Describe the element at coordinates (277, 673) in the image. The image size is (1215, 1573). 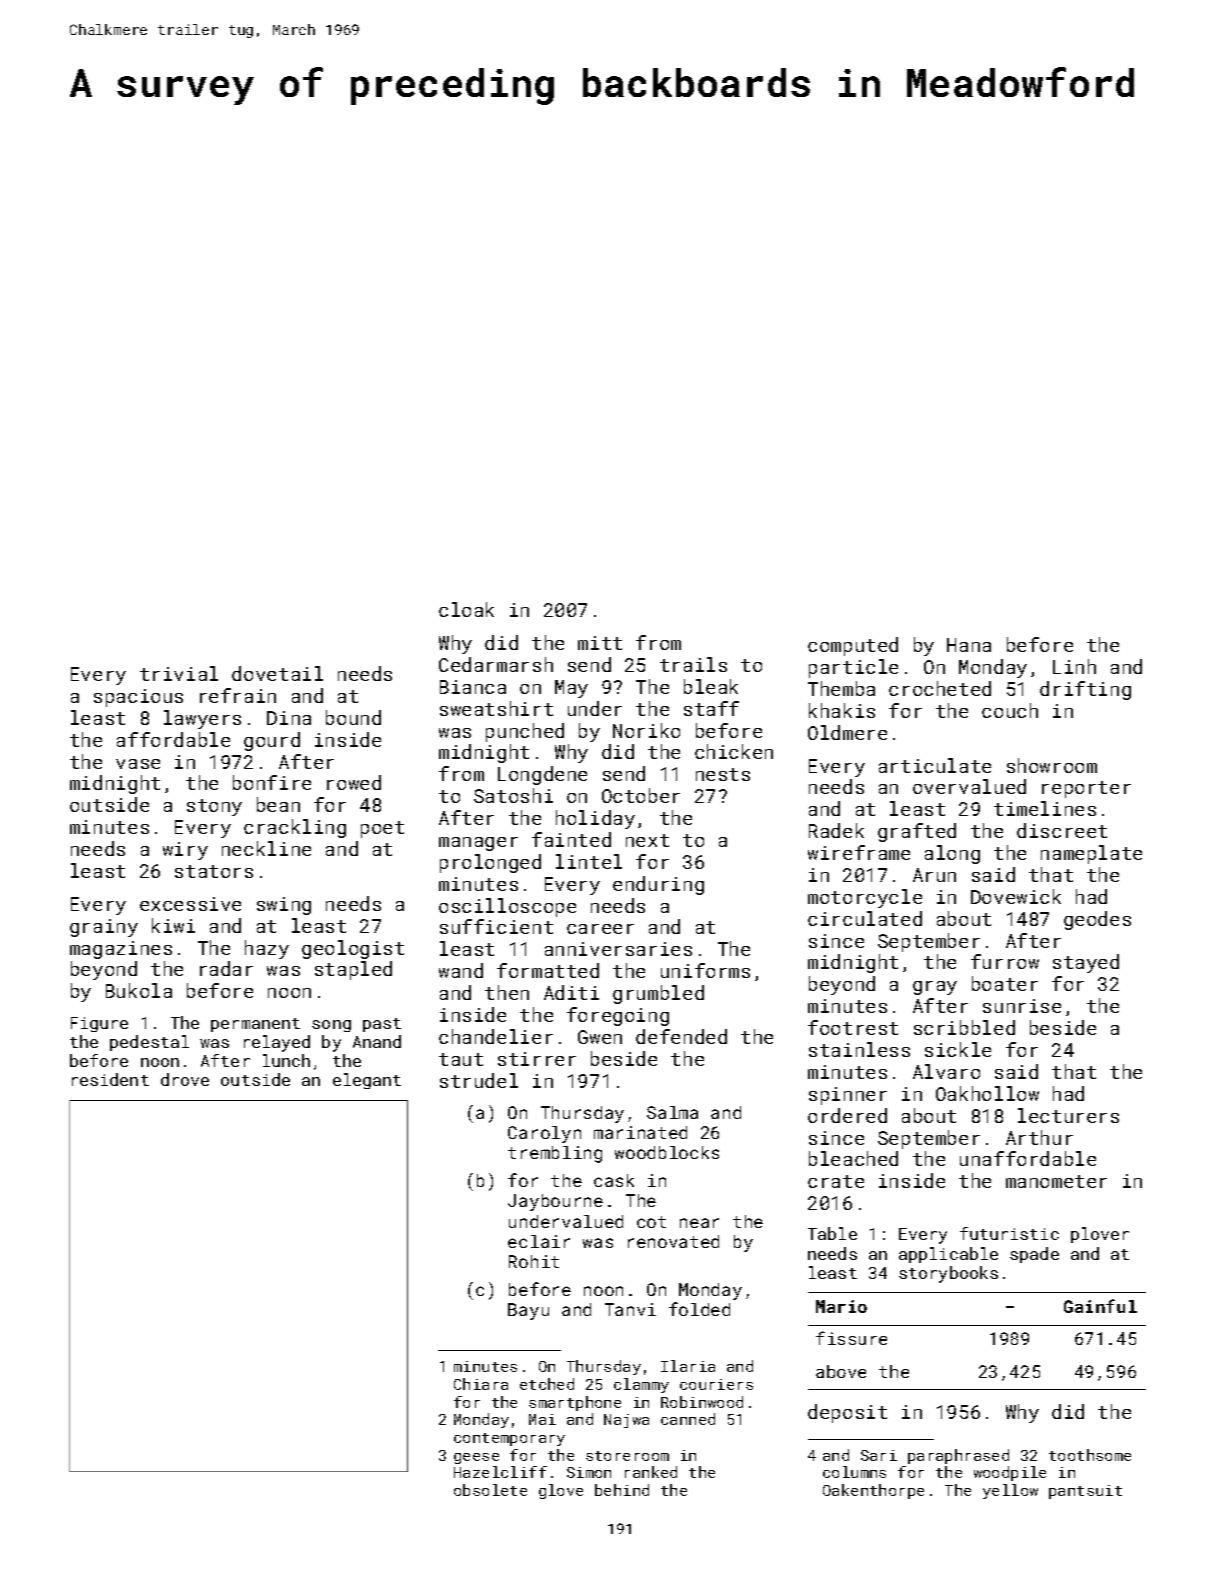
I see `dovetail` at that location.
